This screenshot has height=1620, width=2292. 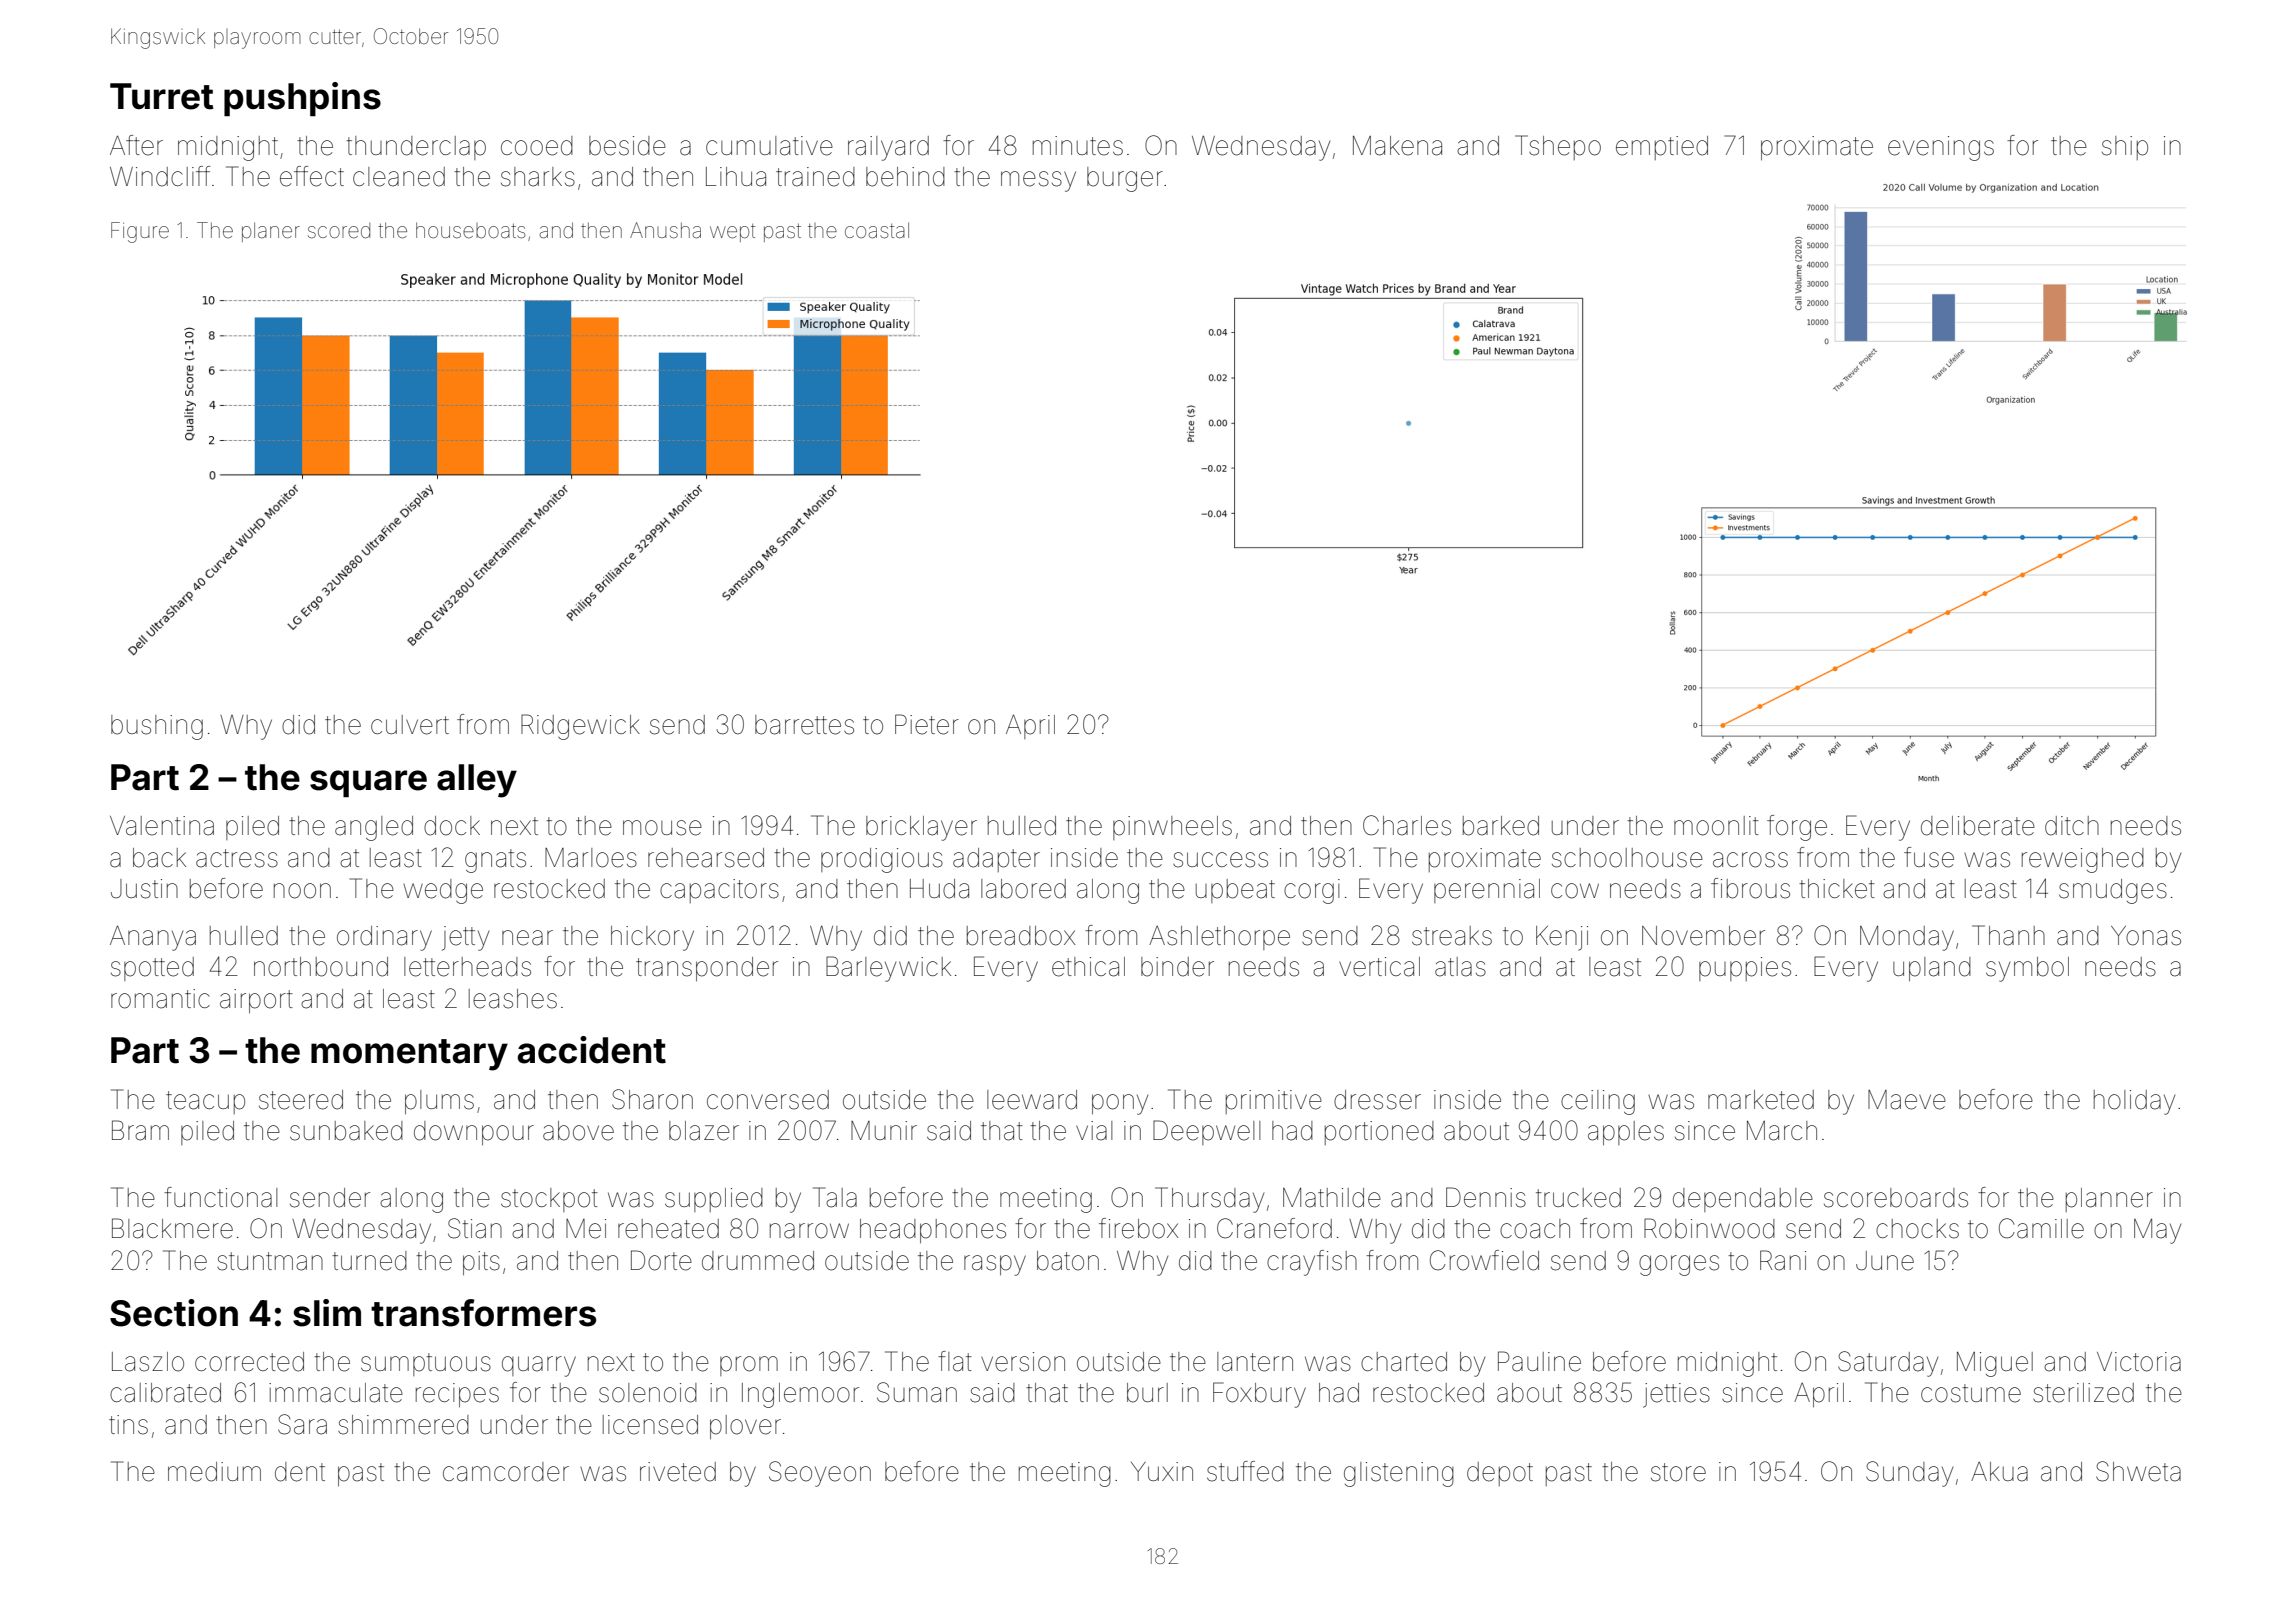 I want to click on pushpins, so click(x=302, y=99).
